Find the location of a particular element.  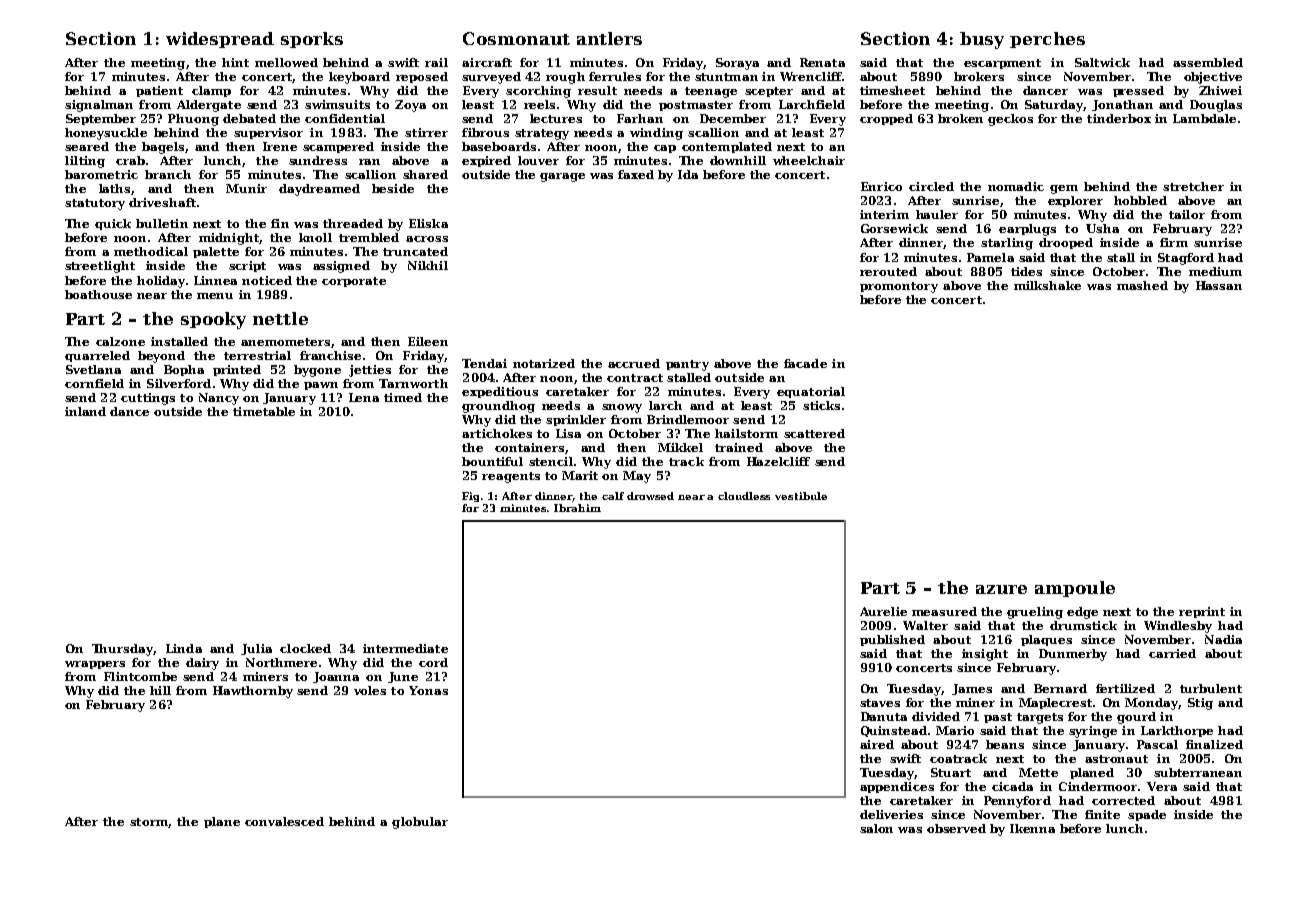

widespread is located at coordinates (220, 40).
